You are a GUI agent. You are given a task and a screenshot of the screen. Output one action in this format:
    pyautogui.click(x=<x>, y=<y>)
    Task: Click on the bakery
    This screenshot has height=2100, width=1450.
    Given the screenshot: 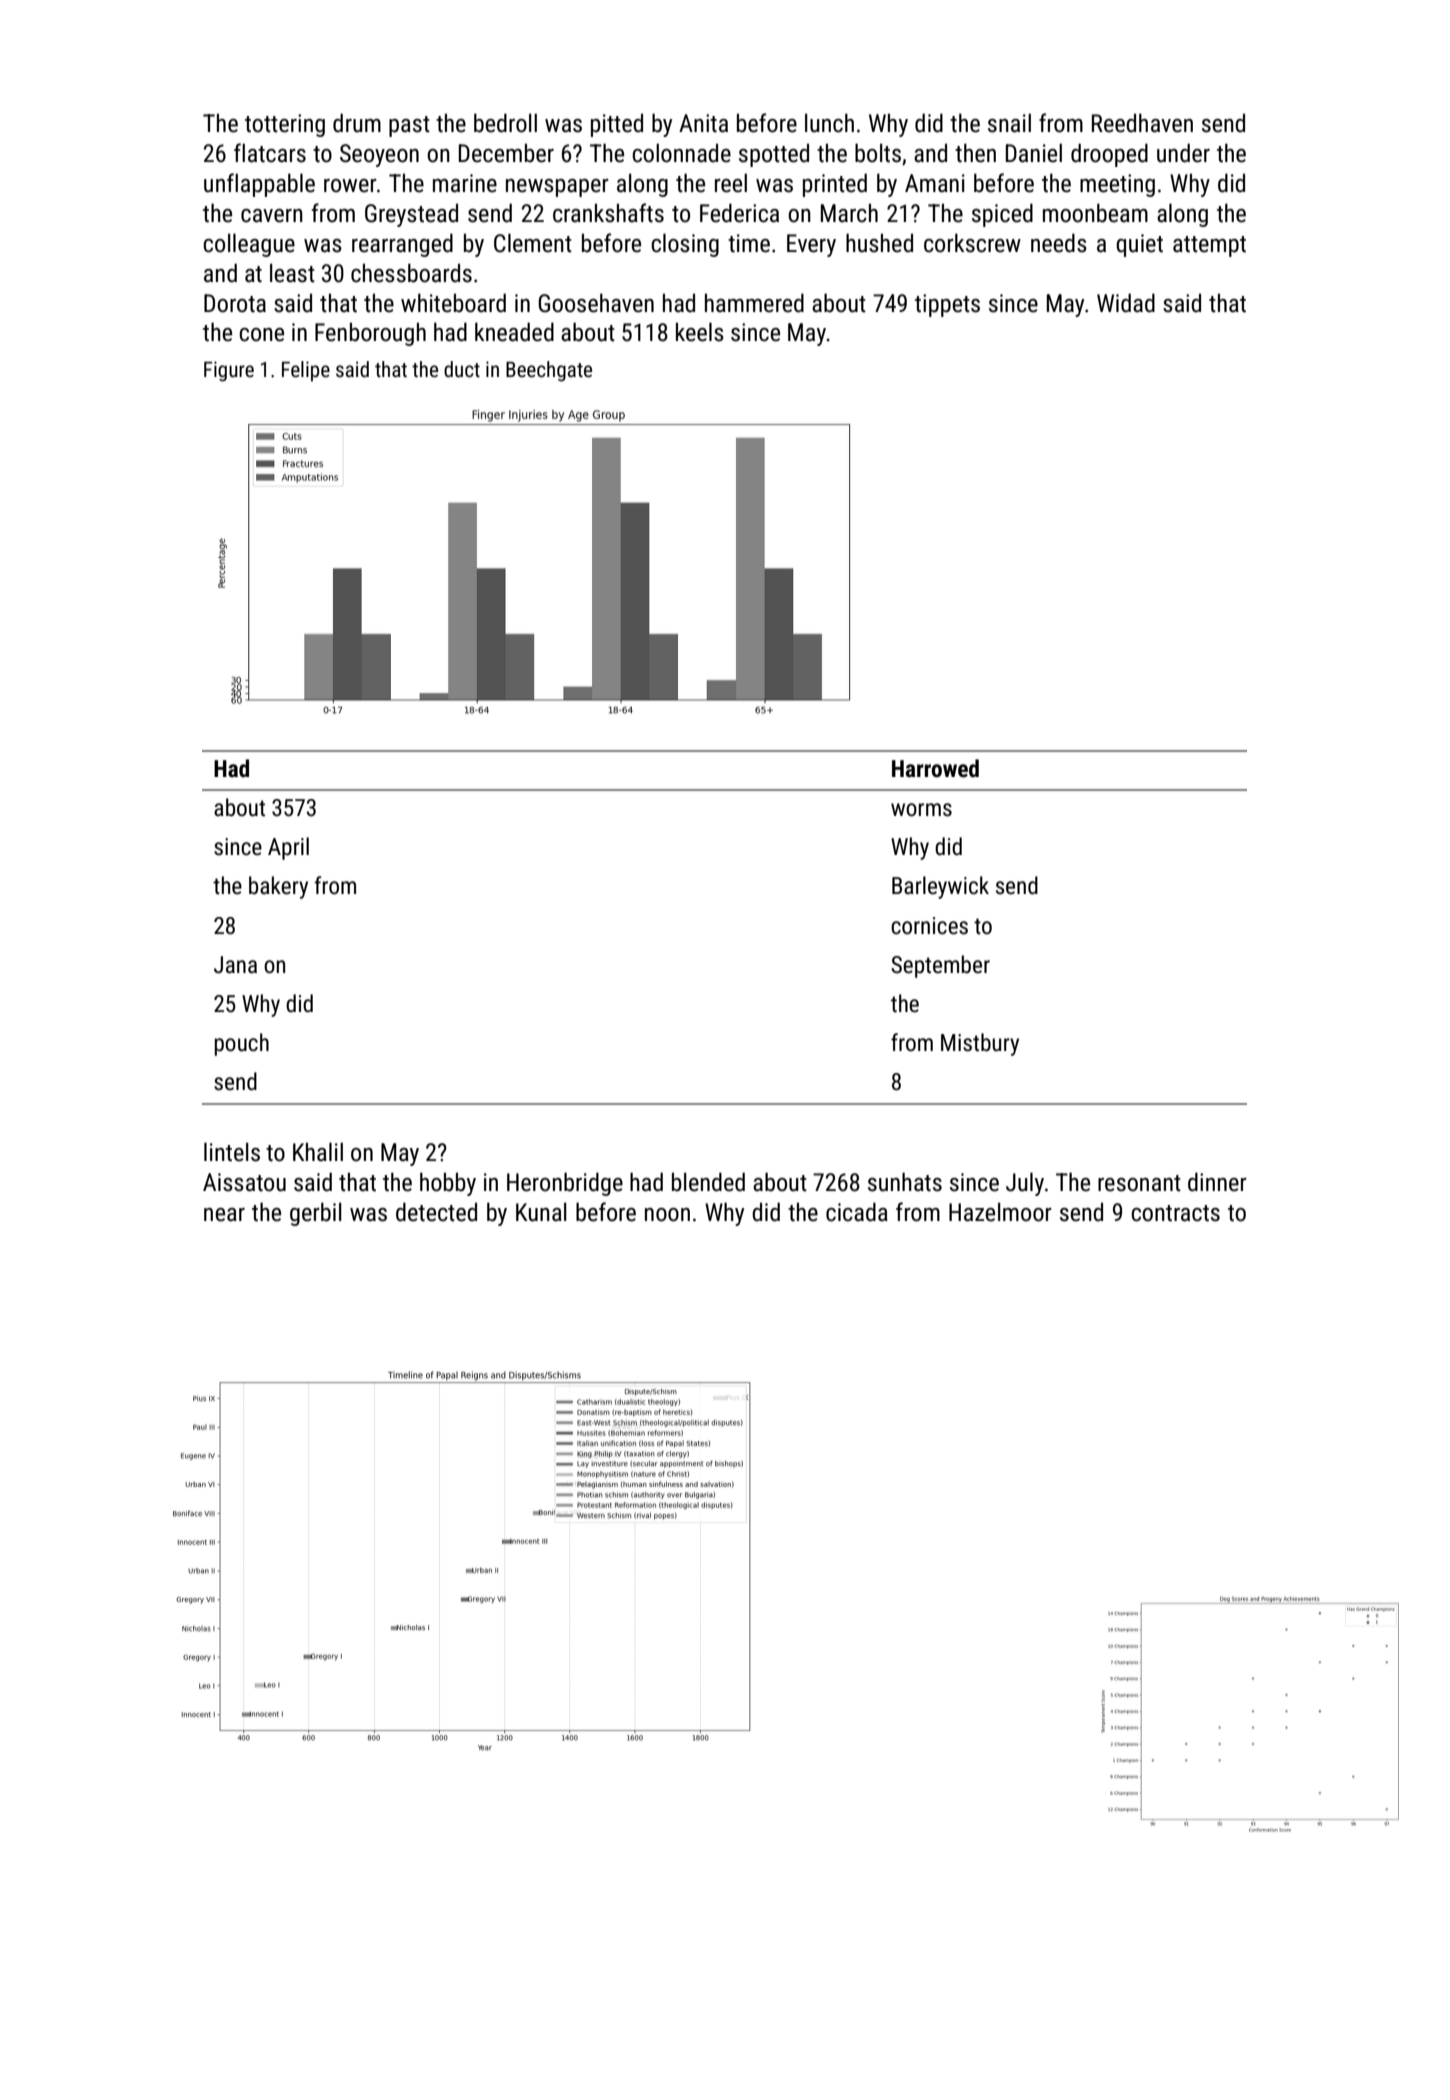 What is the action you would take?
    pyautogui.click(x=278, y=887)
